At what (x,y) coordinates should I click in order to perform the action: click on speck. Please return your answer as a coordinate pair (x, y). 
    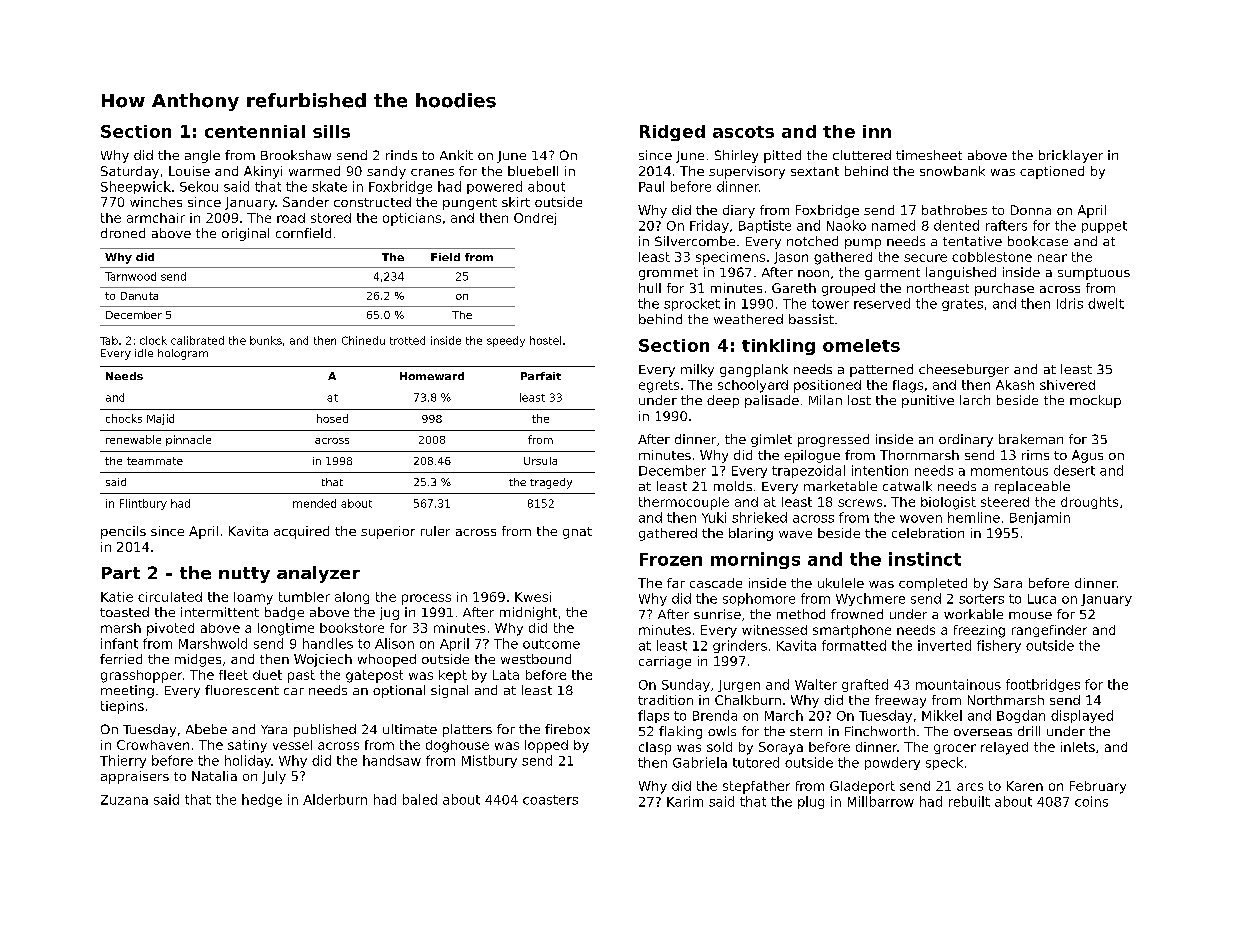
    Looking at the image, I should click on (944, 763).
